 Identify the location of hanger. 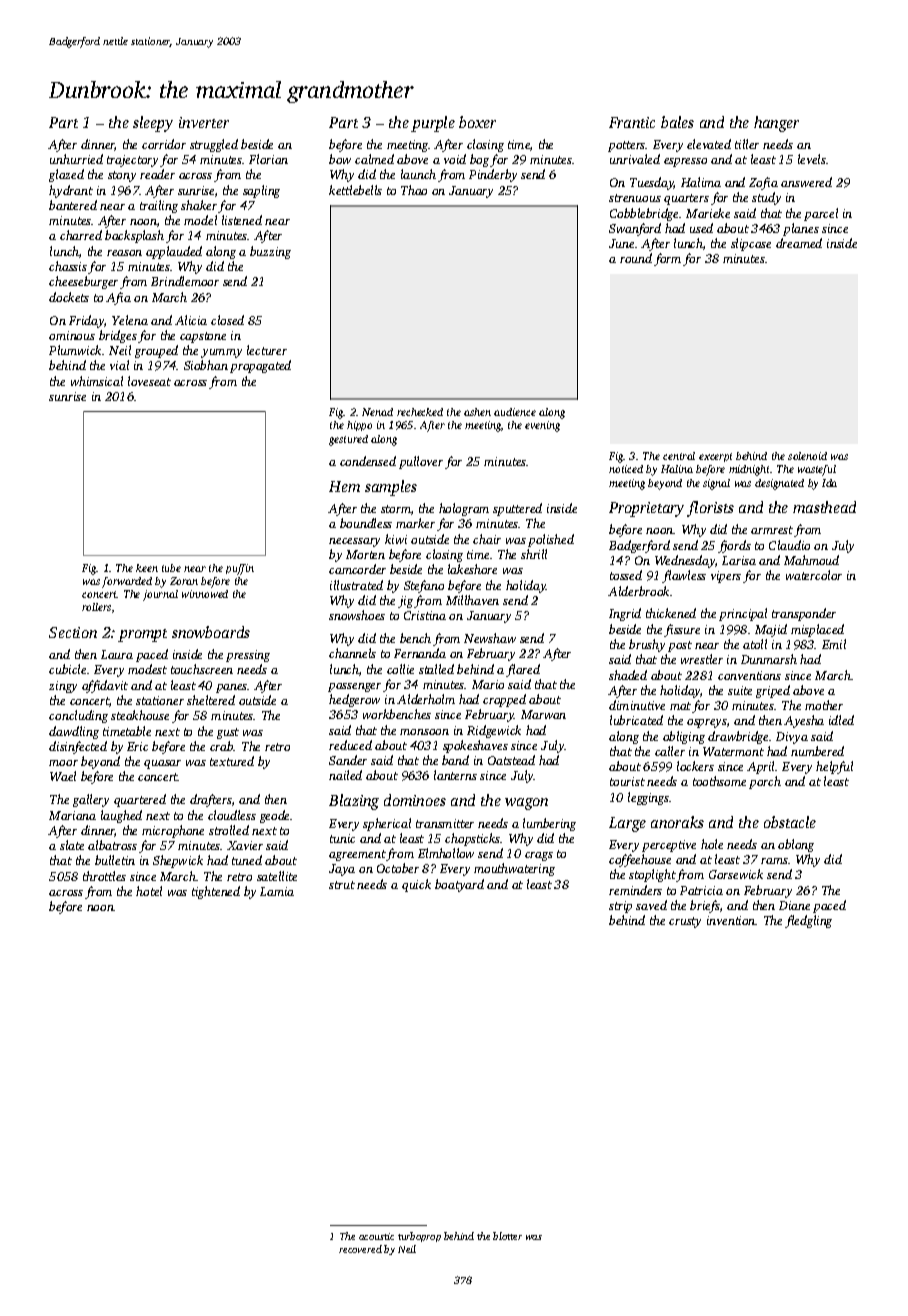
(776, 124).
